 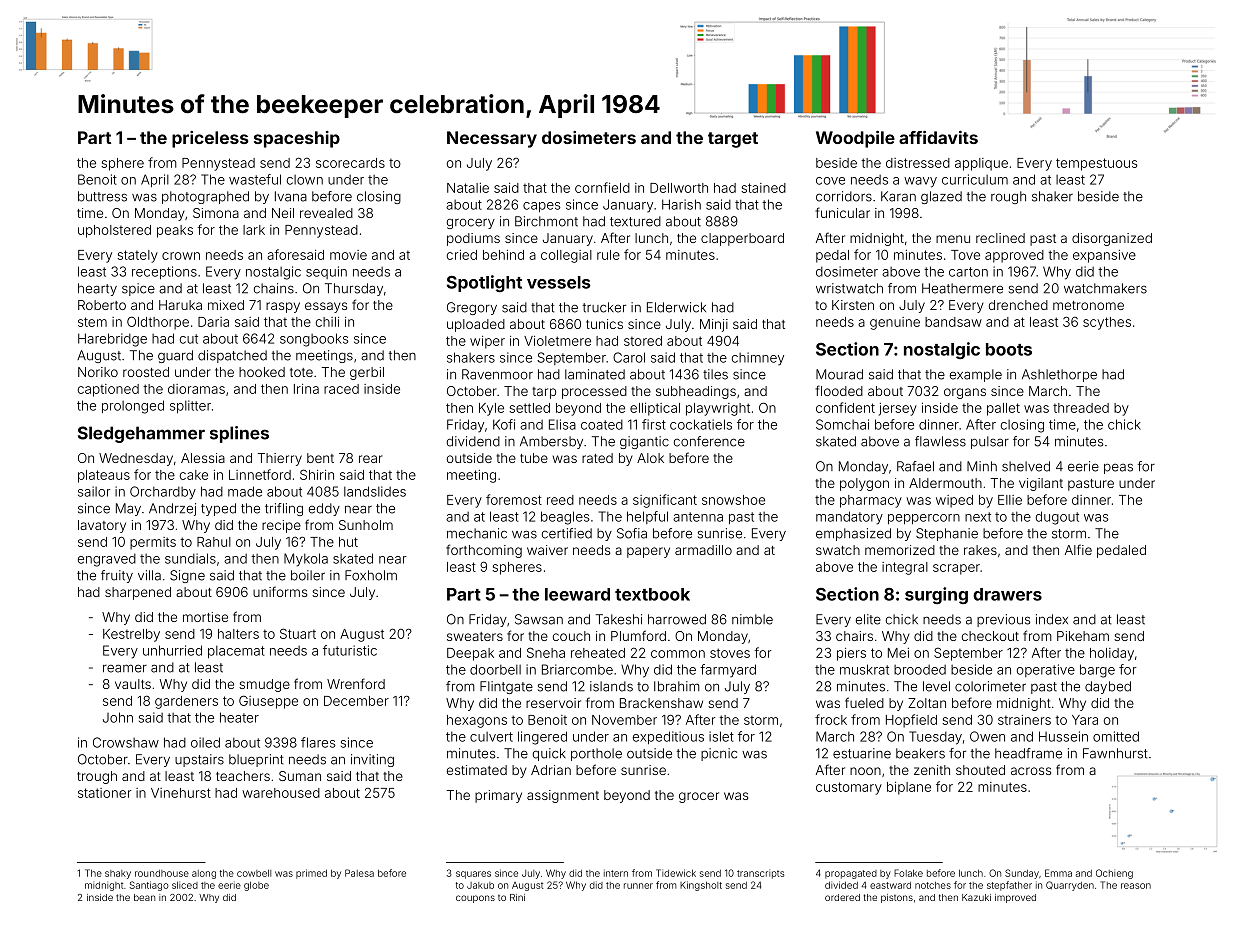 What do you see at coordinates (763, 188) in the document?
I see `stained` at bounding box center [763, 188].
